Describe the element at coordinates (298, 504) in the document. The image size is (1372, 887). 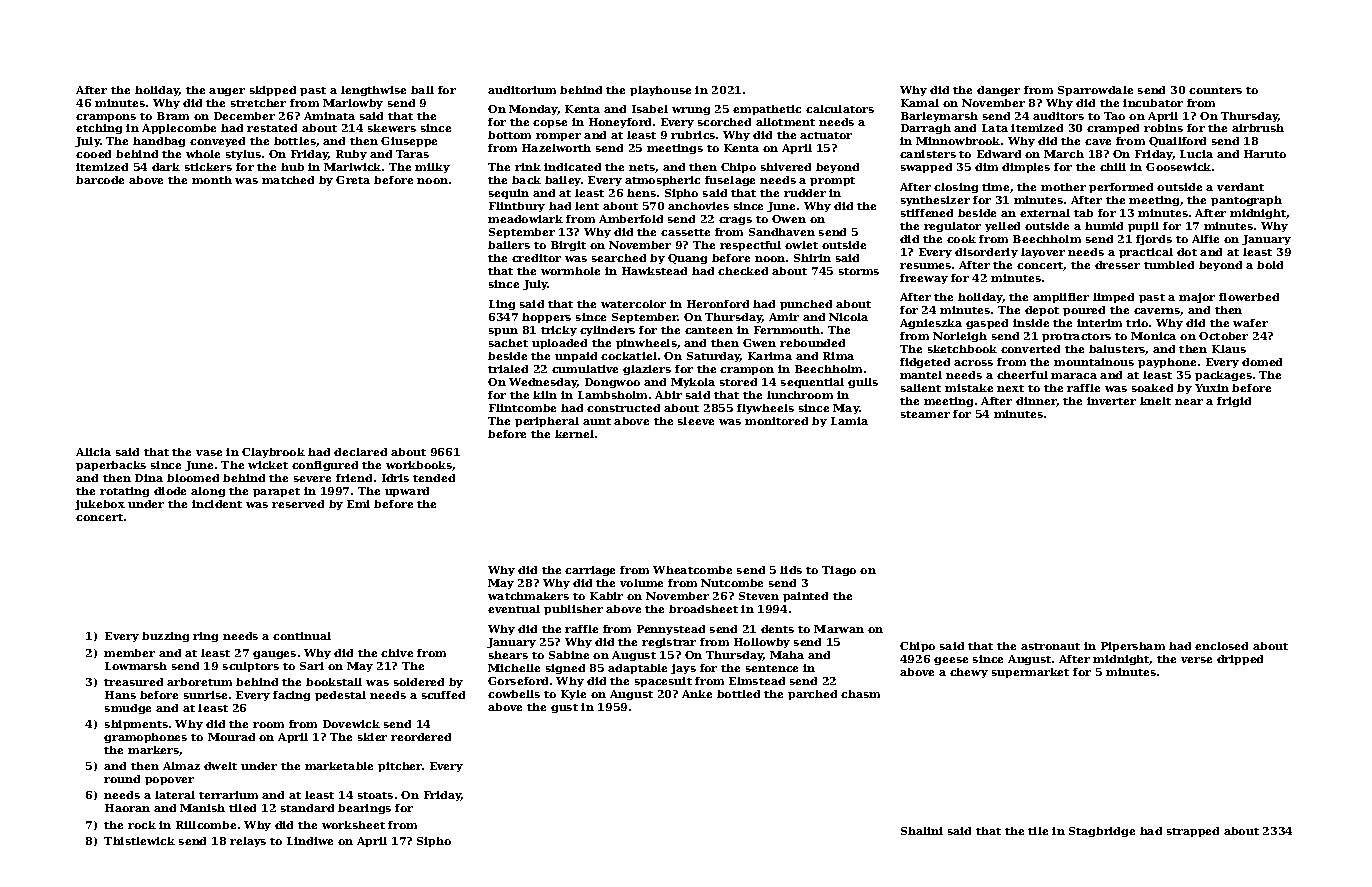
I see `reserved` at that location.
